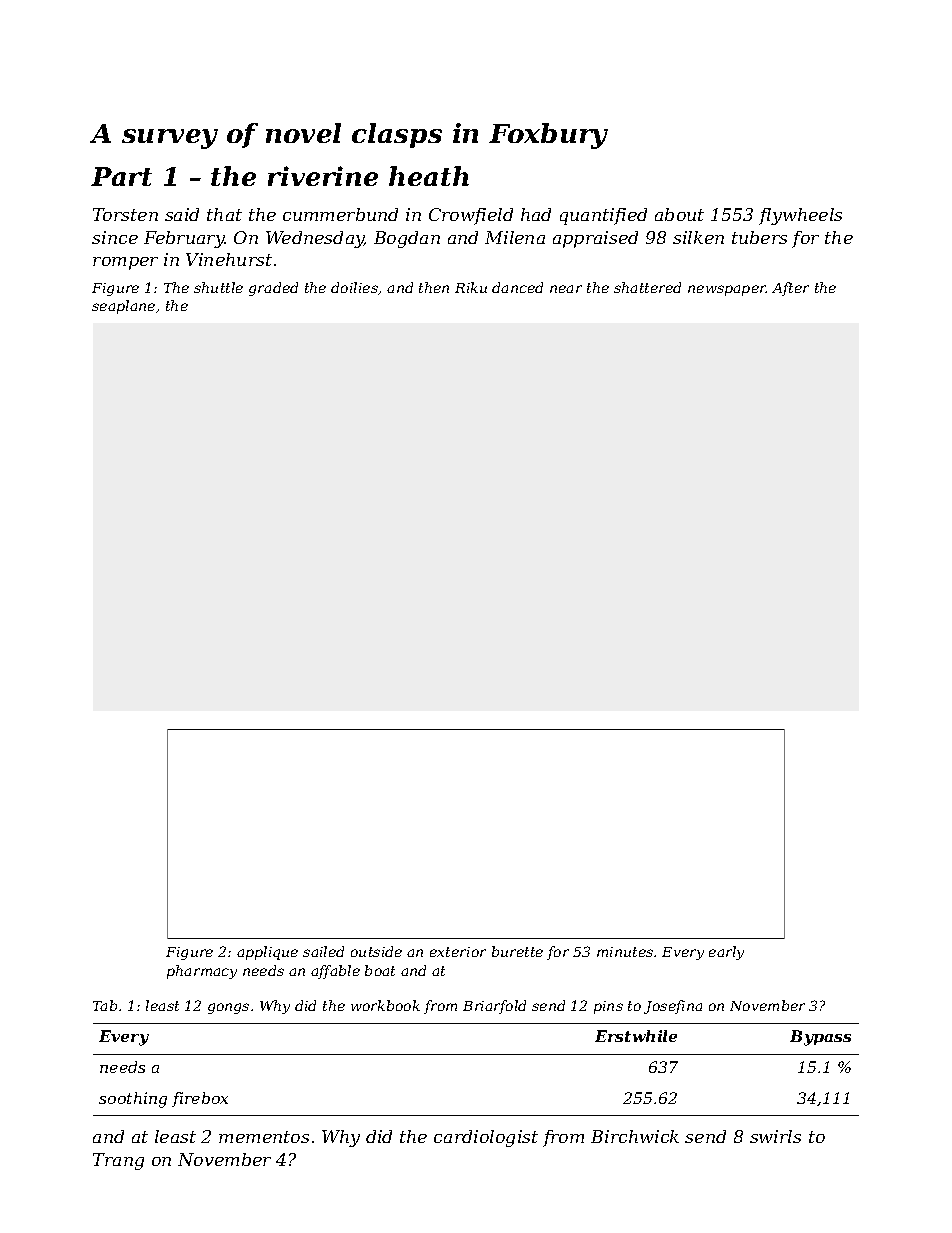  What do you see at coordinates (536, 214) in the screenshot?
I see `had` at bounding box center [536, 214].
